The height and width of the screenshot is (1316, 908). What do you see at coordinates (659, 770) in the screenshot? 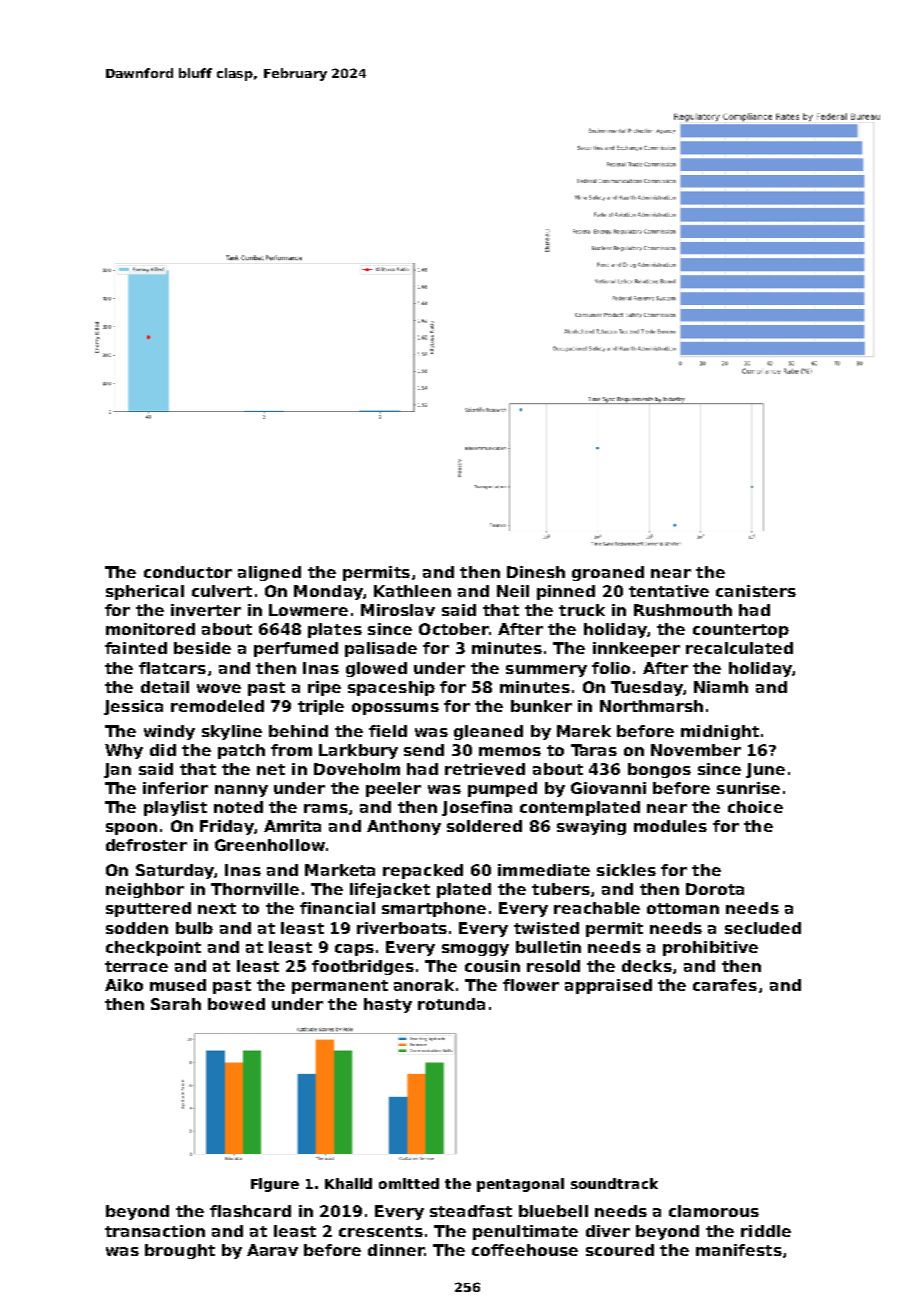
I see `bongos` at bounding box center [659, 770].
